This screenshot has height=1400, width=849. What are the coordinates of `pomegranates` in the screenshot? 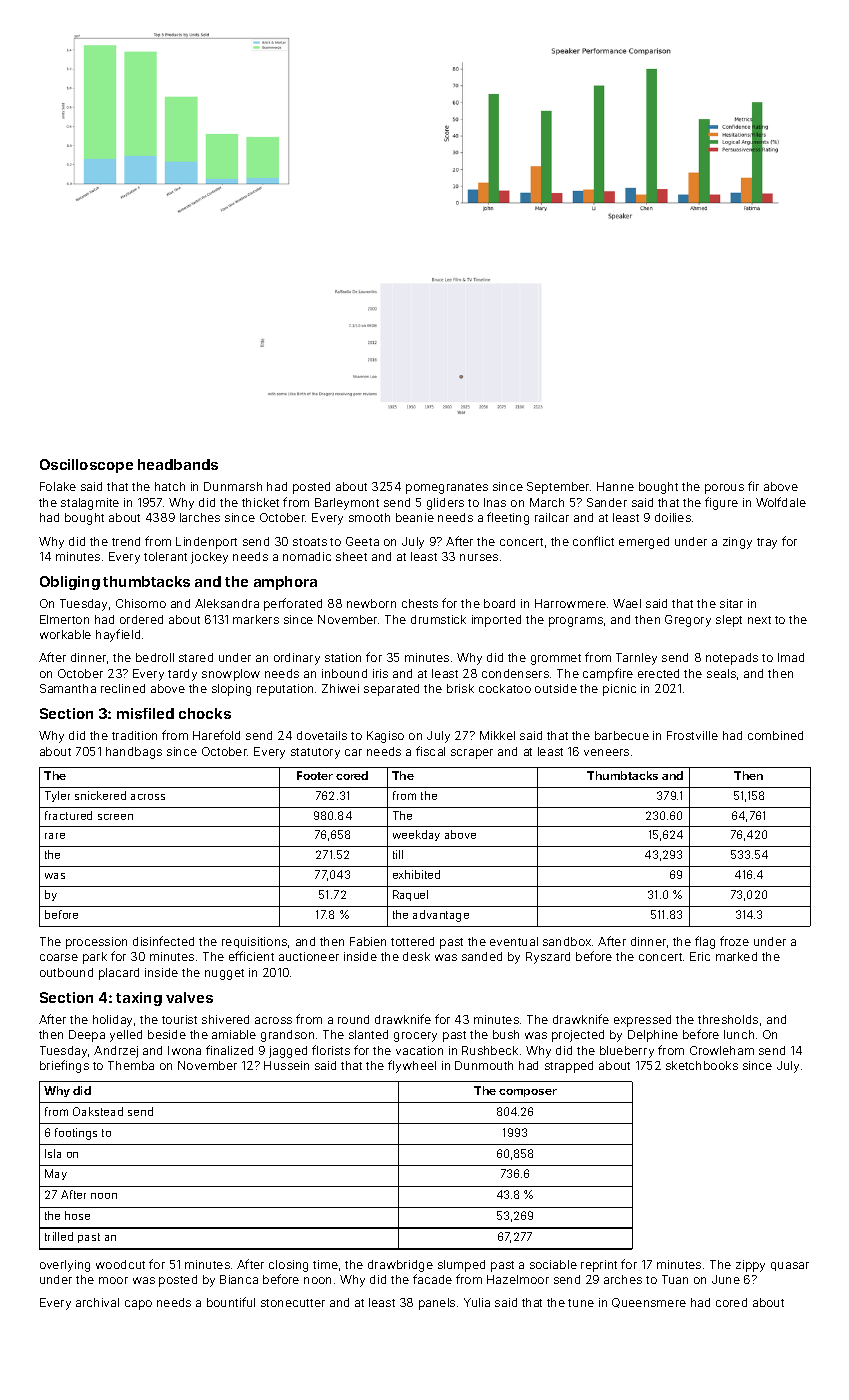 It's located at (447, 488).
